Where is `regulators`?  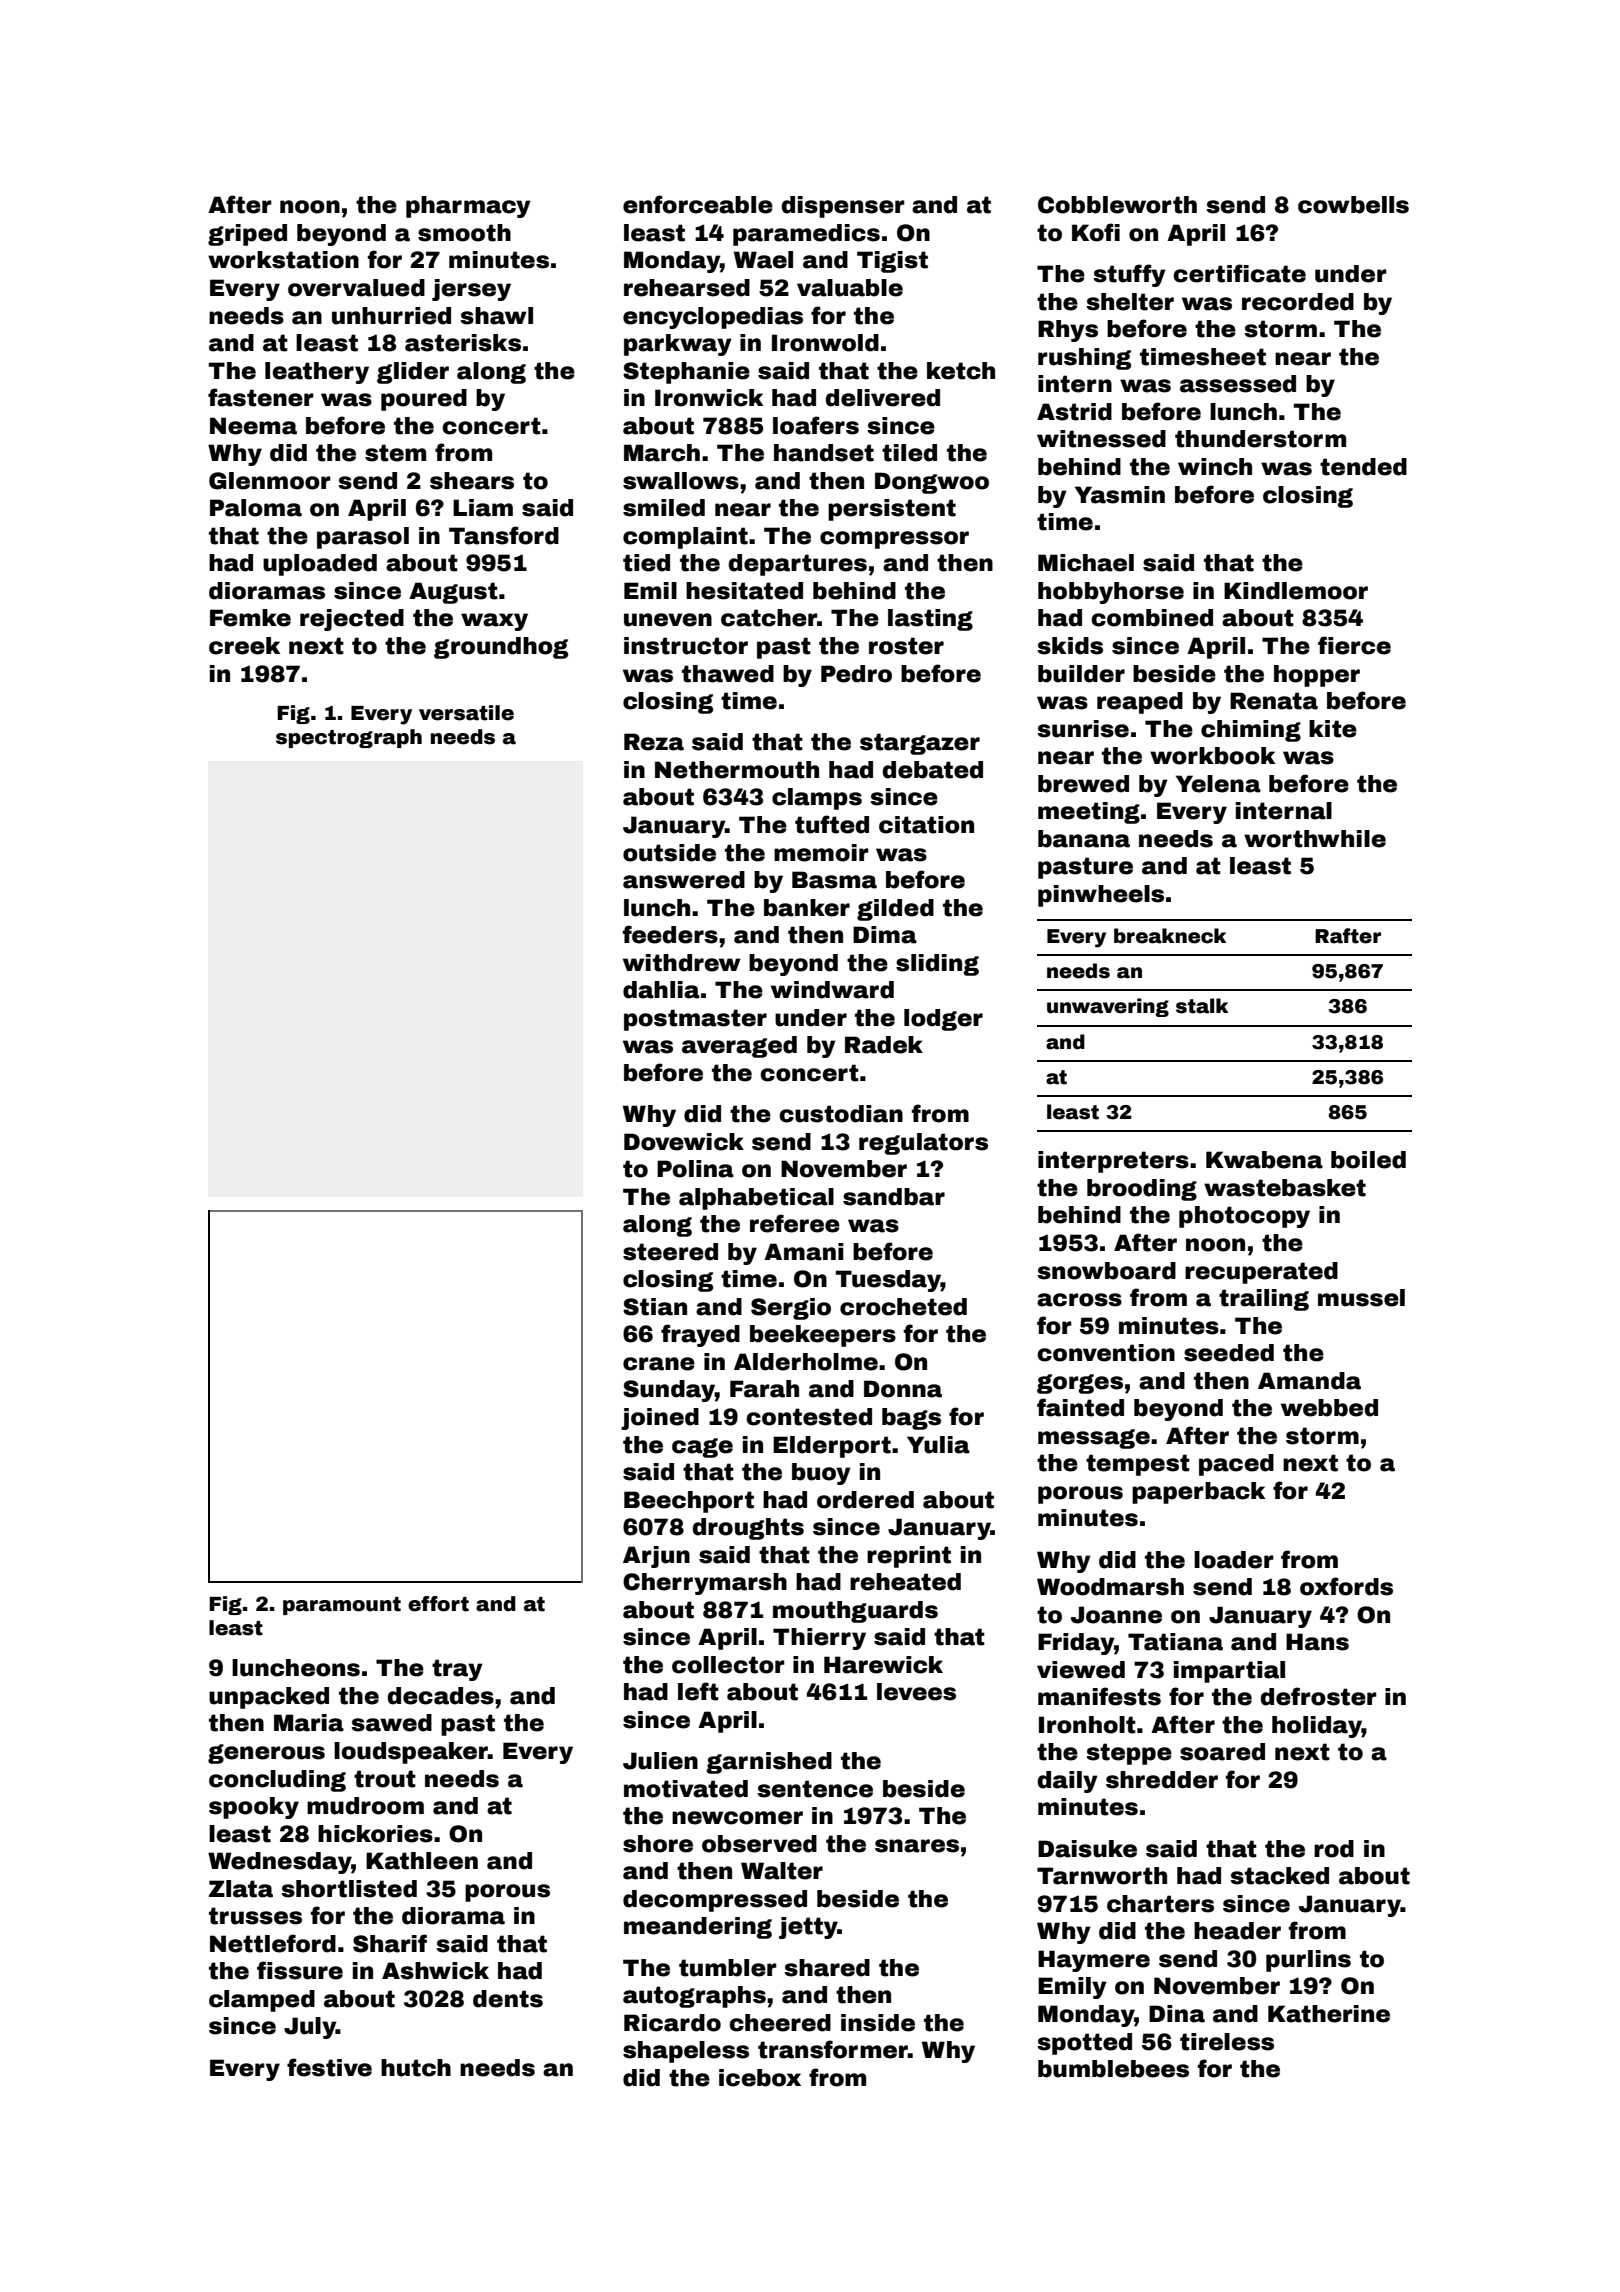
regulators is located at coordinates (923, 1144).
